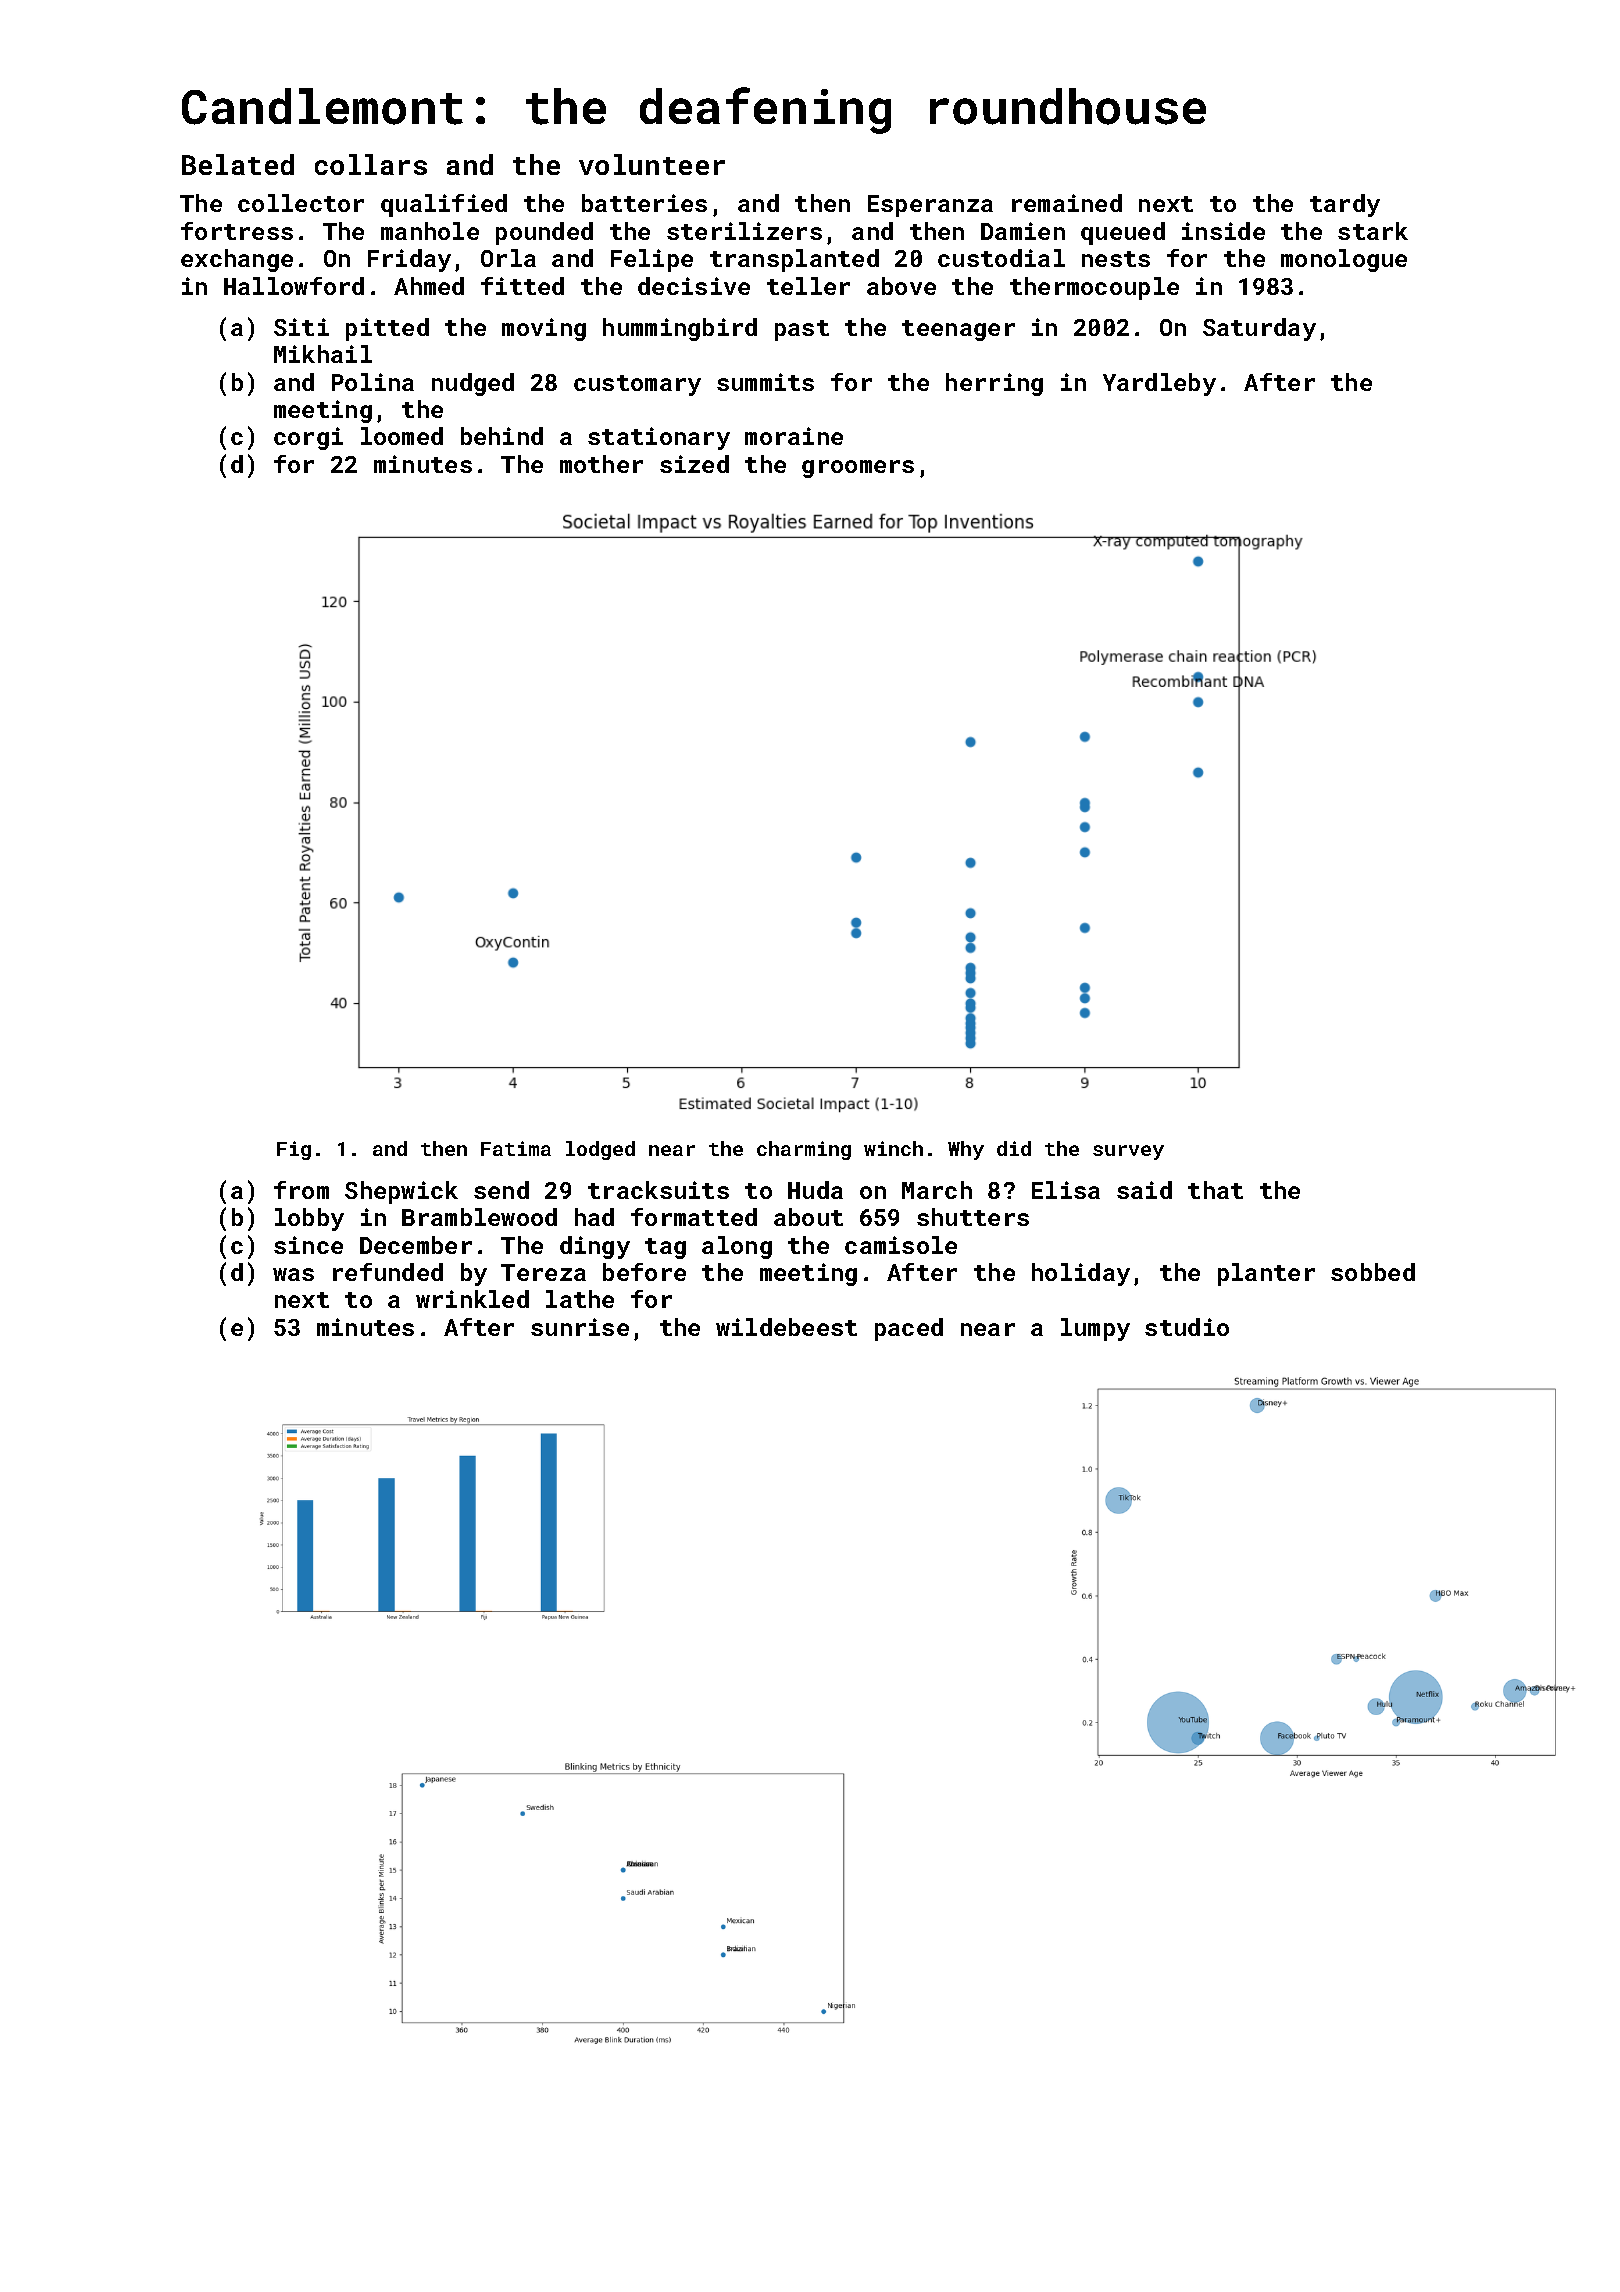 Image resolution: width=1620 pixels, height=2292 pixels. What do you see at coordinates (652, 164) in the document?
I see `volunteer` at bounding box center [652, 164].
